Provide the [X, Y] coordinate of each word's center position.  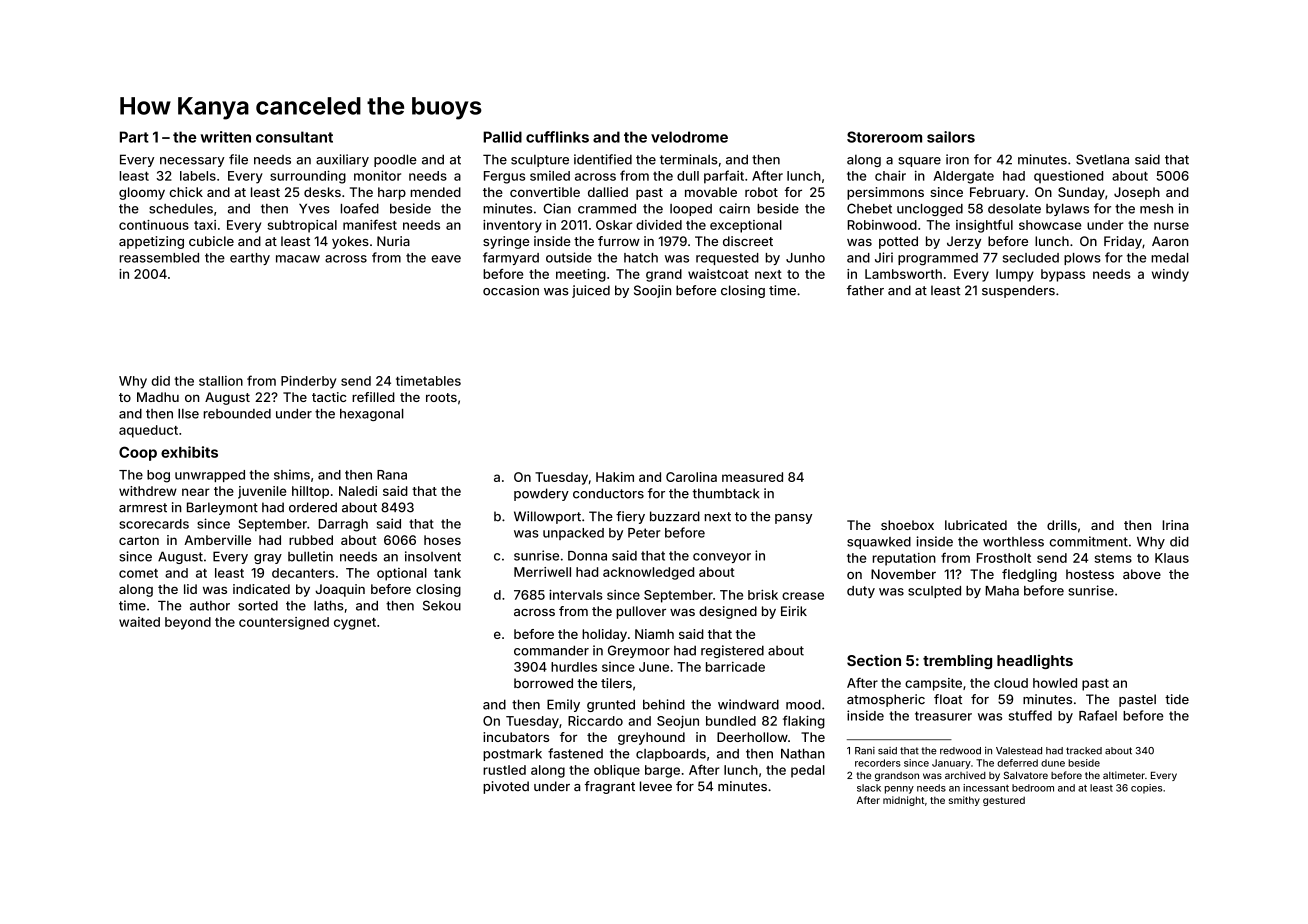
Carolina [691, 477]
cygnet [355, 624]
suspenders [1018, 291]
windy [1170, 275]
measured [752, 477]
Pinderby [308, 382]
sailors [951, 137]
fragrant [610, 787]
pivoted [506, 787]
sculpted [934, 592]
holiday [604, 635]
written [226, 137]
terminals [689, 159]
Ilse [188, 414]
